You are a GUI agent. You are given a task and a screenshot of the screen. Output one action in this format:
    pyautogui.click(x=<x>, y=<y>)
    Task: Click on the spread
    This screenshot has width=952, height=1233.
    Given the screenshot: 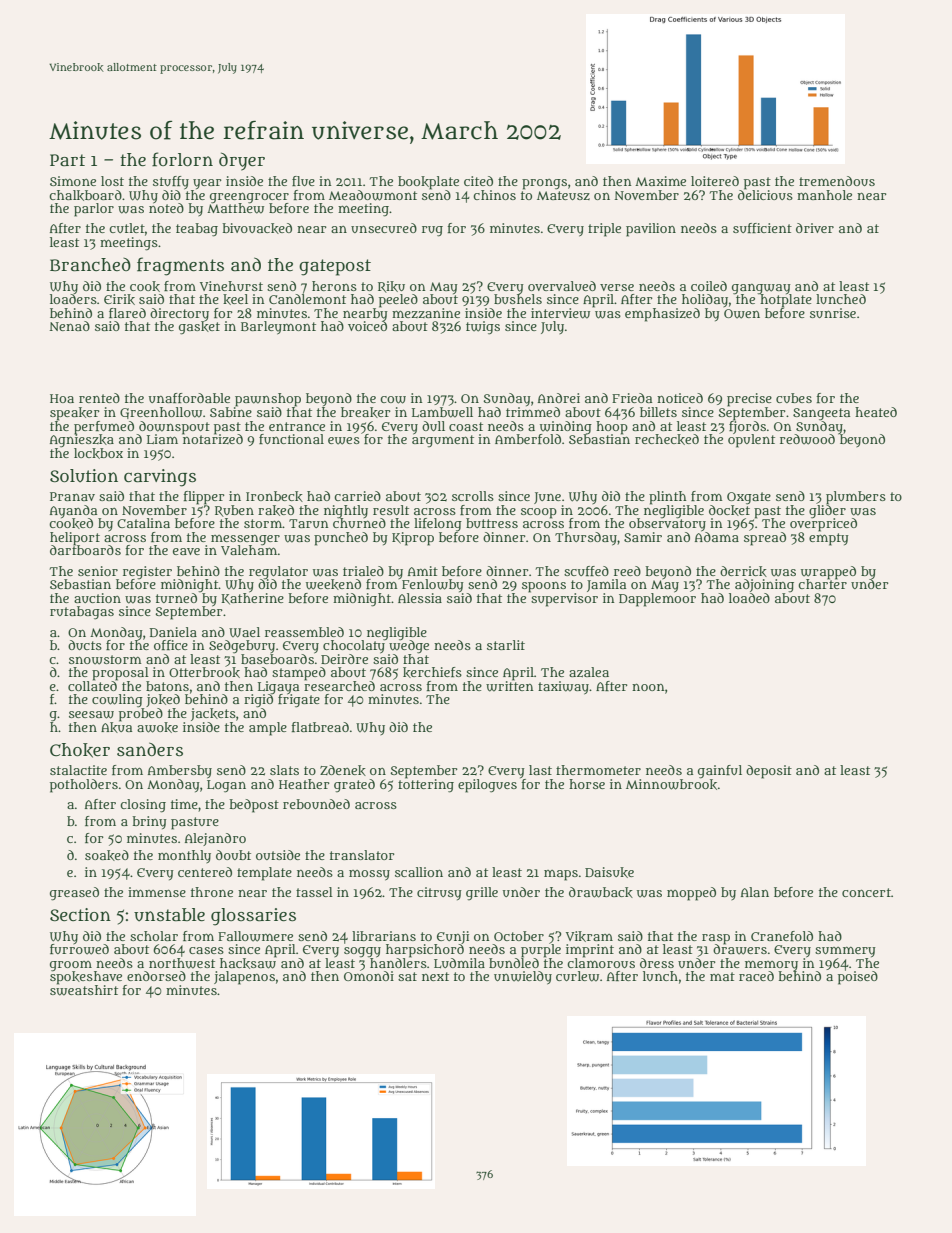 What is the action you would take?
    pyautogui.click(x=765, y=539)
